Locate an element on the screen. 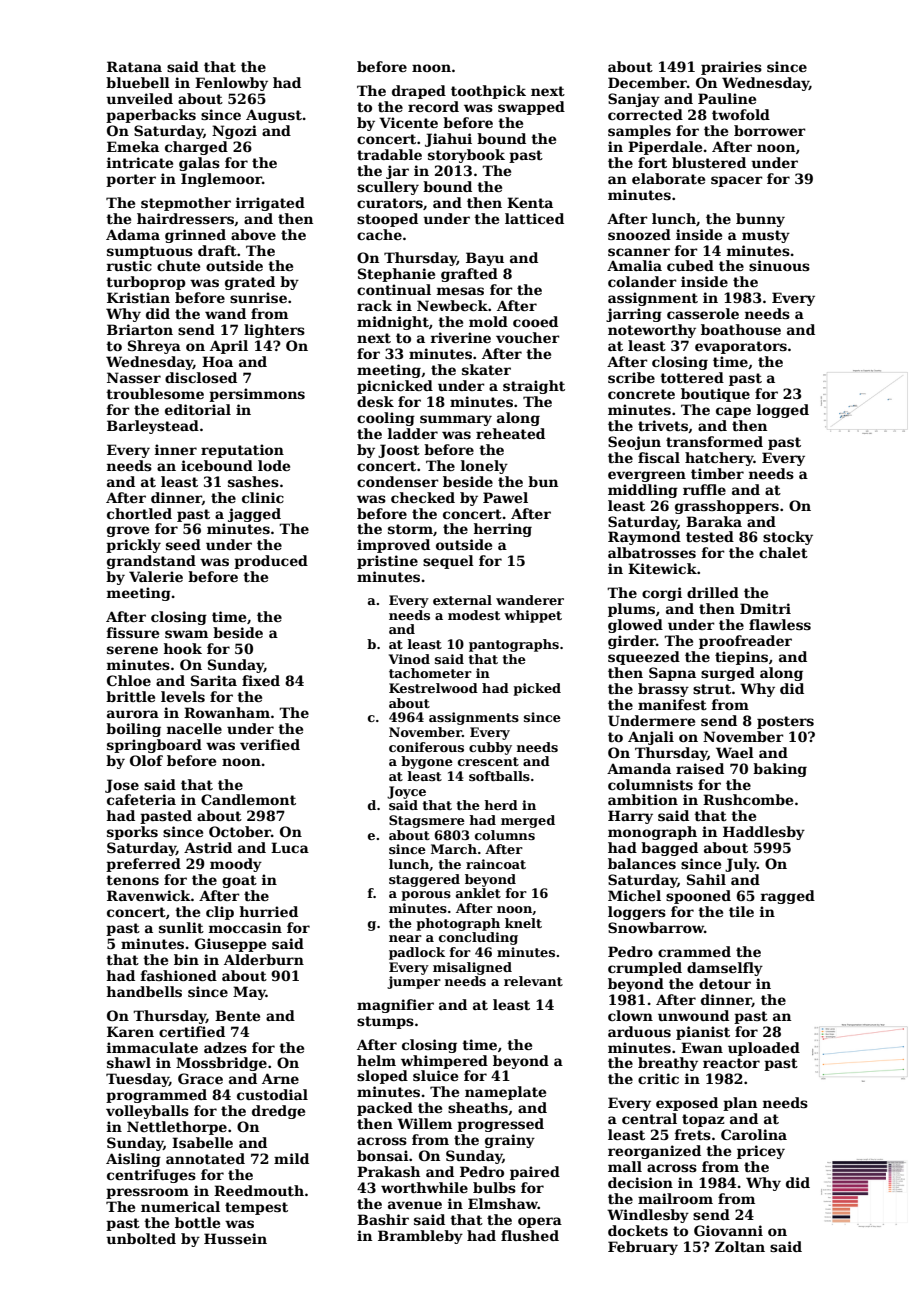 The height and width of the screenshot is (1308, 924). draped is located at coordinates (419, 92).
